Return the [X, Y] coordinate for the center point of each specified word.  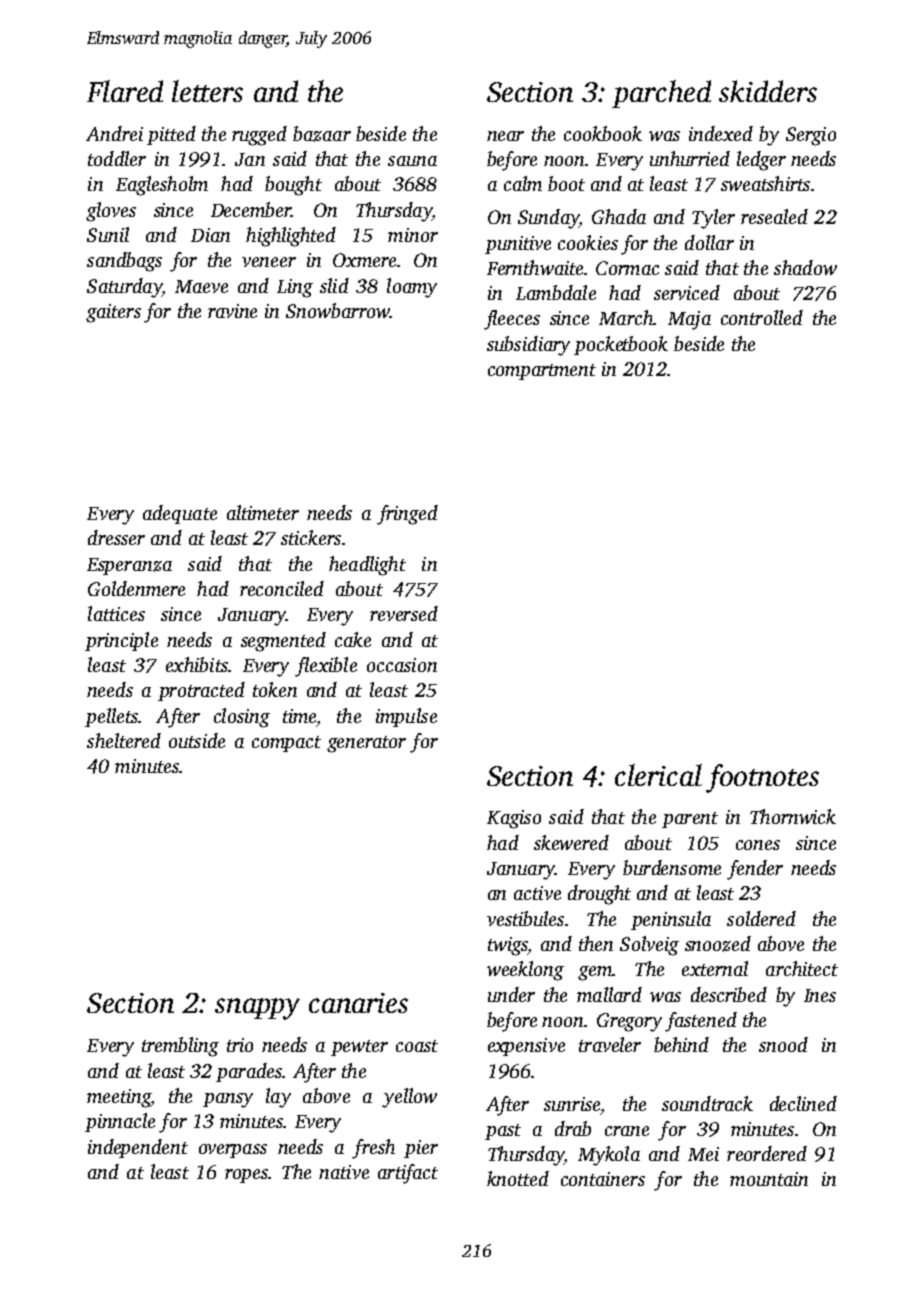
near [505, 136]
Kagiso [514, 819]
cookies [588, 242]
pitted [171, 135]
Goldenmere [136, 588]
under [511, 994]
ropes [246, 1176]
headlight [367, 566]
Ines [820, 995]
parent [690, 820]
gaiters [113, 313]
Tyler [713, 219]
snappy [257, 1009]
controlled [762, 317]
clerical [658, 775]
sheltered [124, 740]
